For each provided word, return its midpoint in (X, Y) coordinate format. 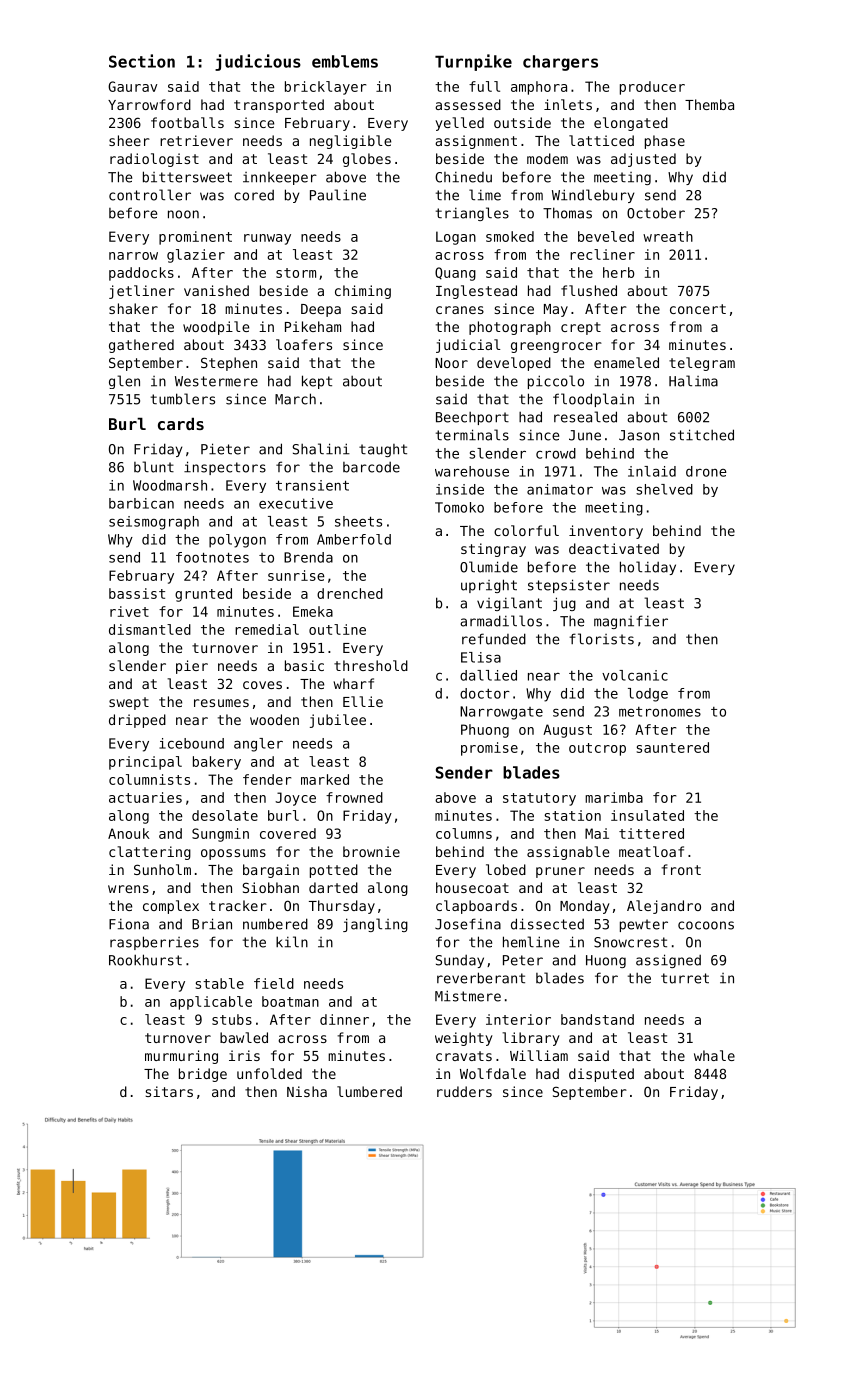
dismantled (150, 629)
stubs (232, 1019)
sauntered (673, 747)
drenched (350, 593)
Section (142, 61)
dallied (488, 675)
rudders (464, 1091)
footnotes (212, 557)
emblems (345, 61)
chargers (560, 63)
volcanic (635, 675)
